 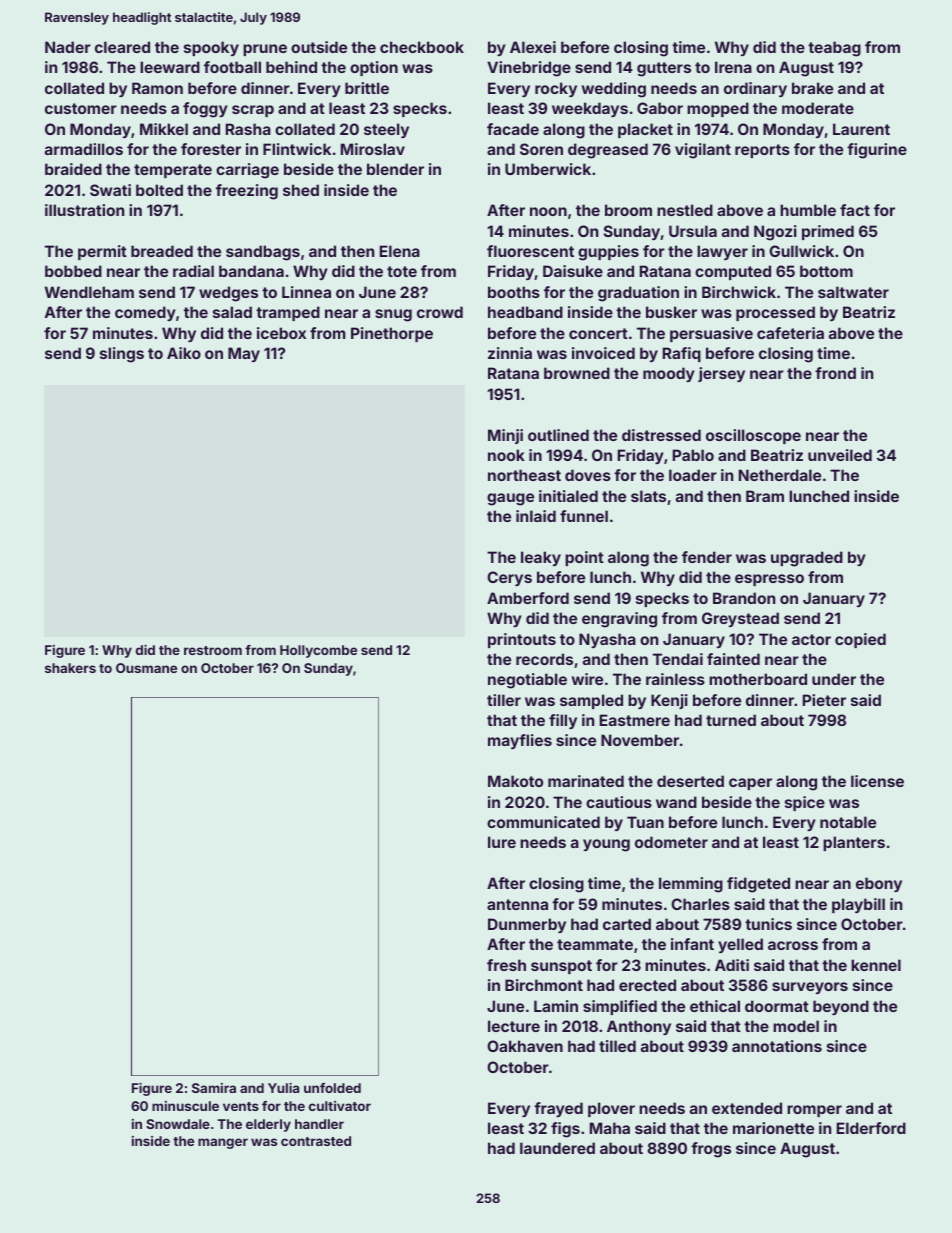 What do you see at coordinates (184, 353) in the screenshot?
I see `Aiko` at bounding box center [184, 353].
